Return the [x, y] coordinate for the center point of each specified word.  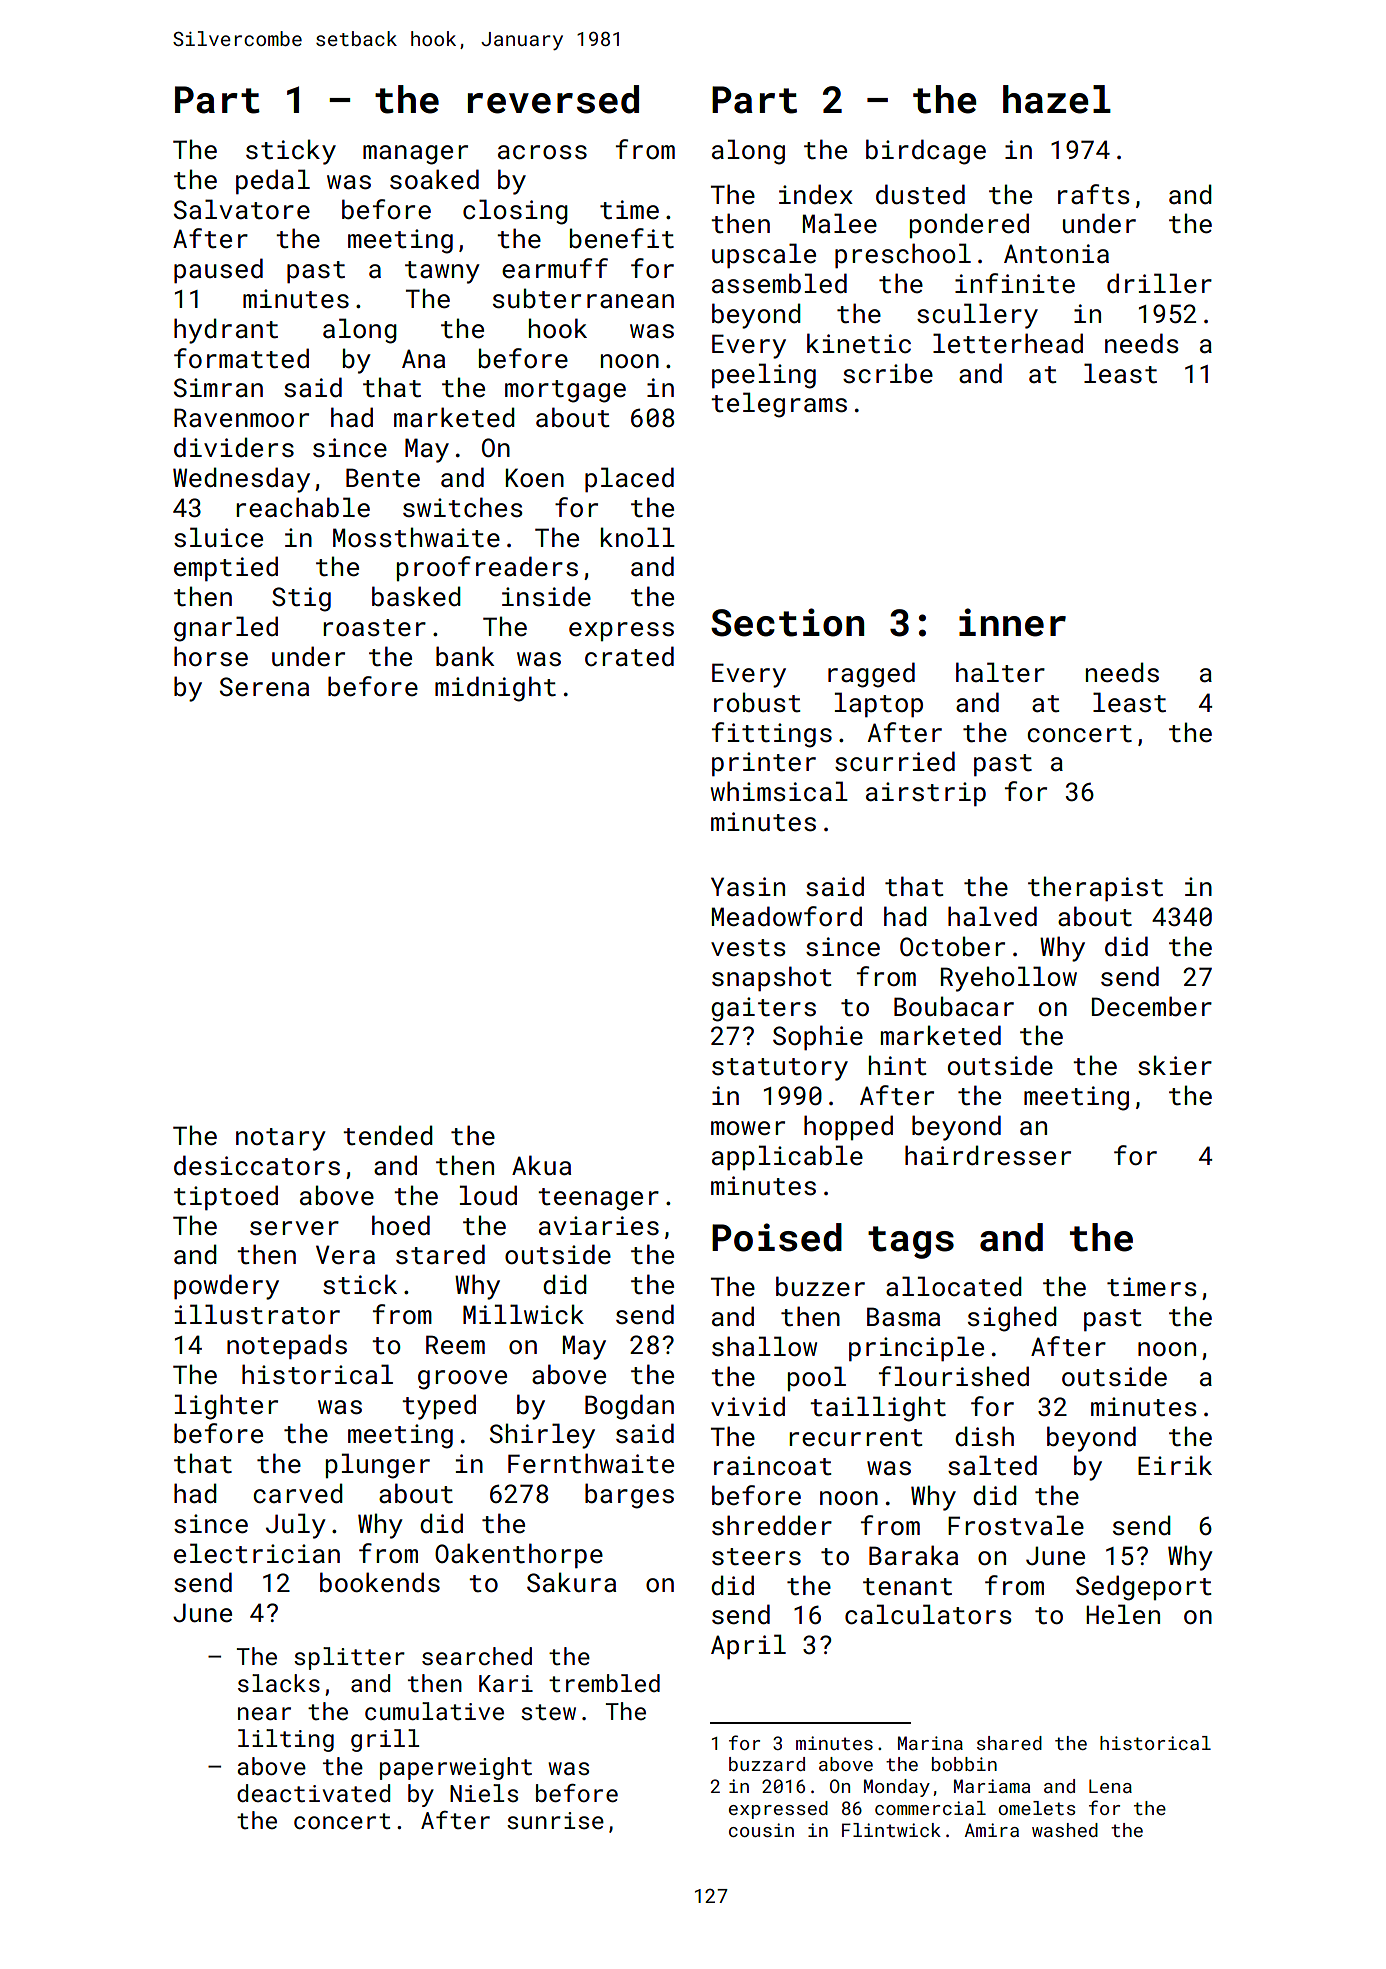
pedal [273, 181]
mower [748, 1128]
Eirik [1175, 1465]
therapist [1095, 888]
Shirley [542, 1436]
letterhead [1008, 343]
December [1152, 1006]
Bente [383, 478]
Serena [264, 687]
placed [629, 479]
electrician [257, 1553]
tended [388, 1135]
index [816, 194]
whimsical [779, 791]
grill [385, 1740]
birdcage [926, 152]
